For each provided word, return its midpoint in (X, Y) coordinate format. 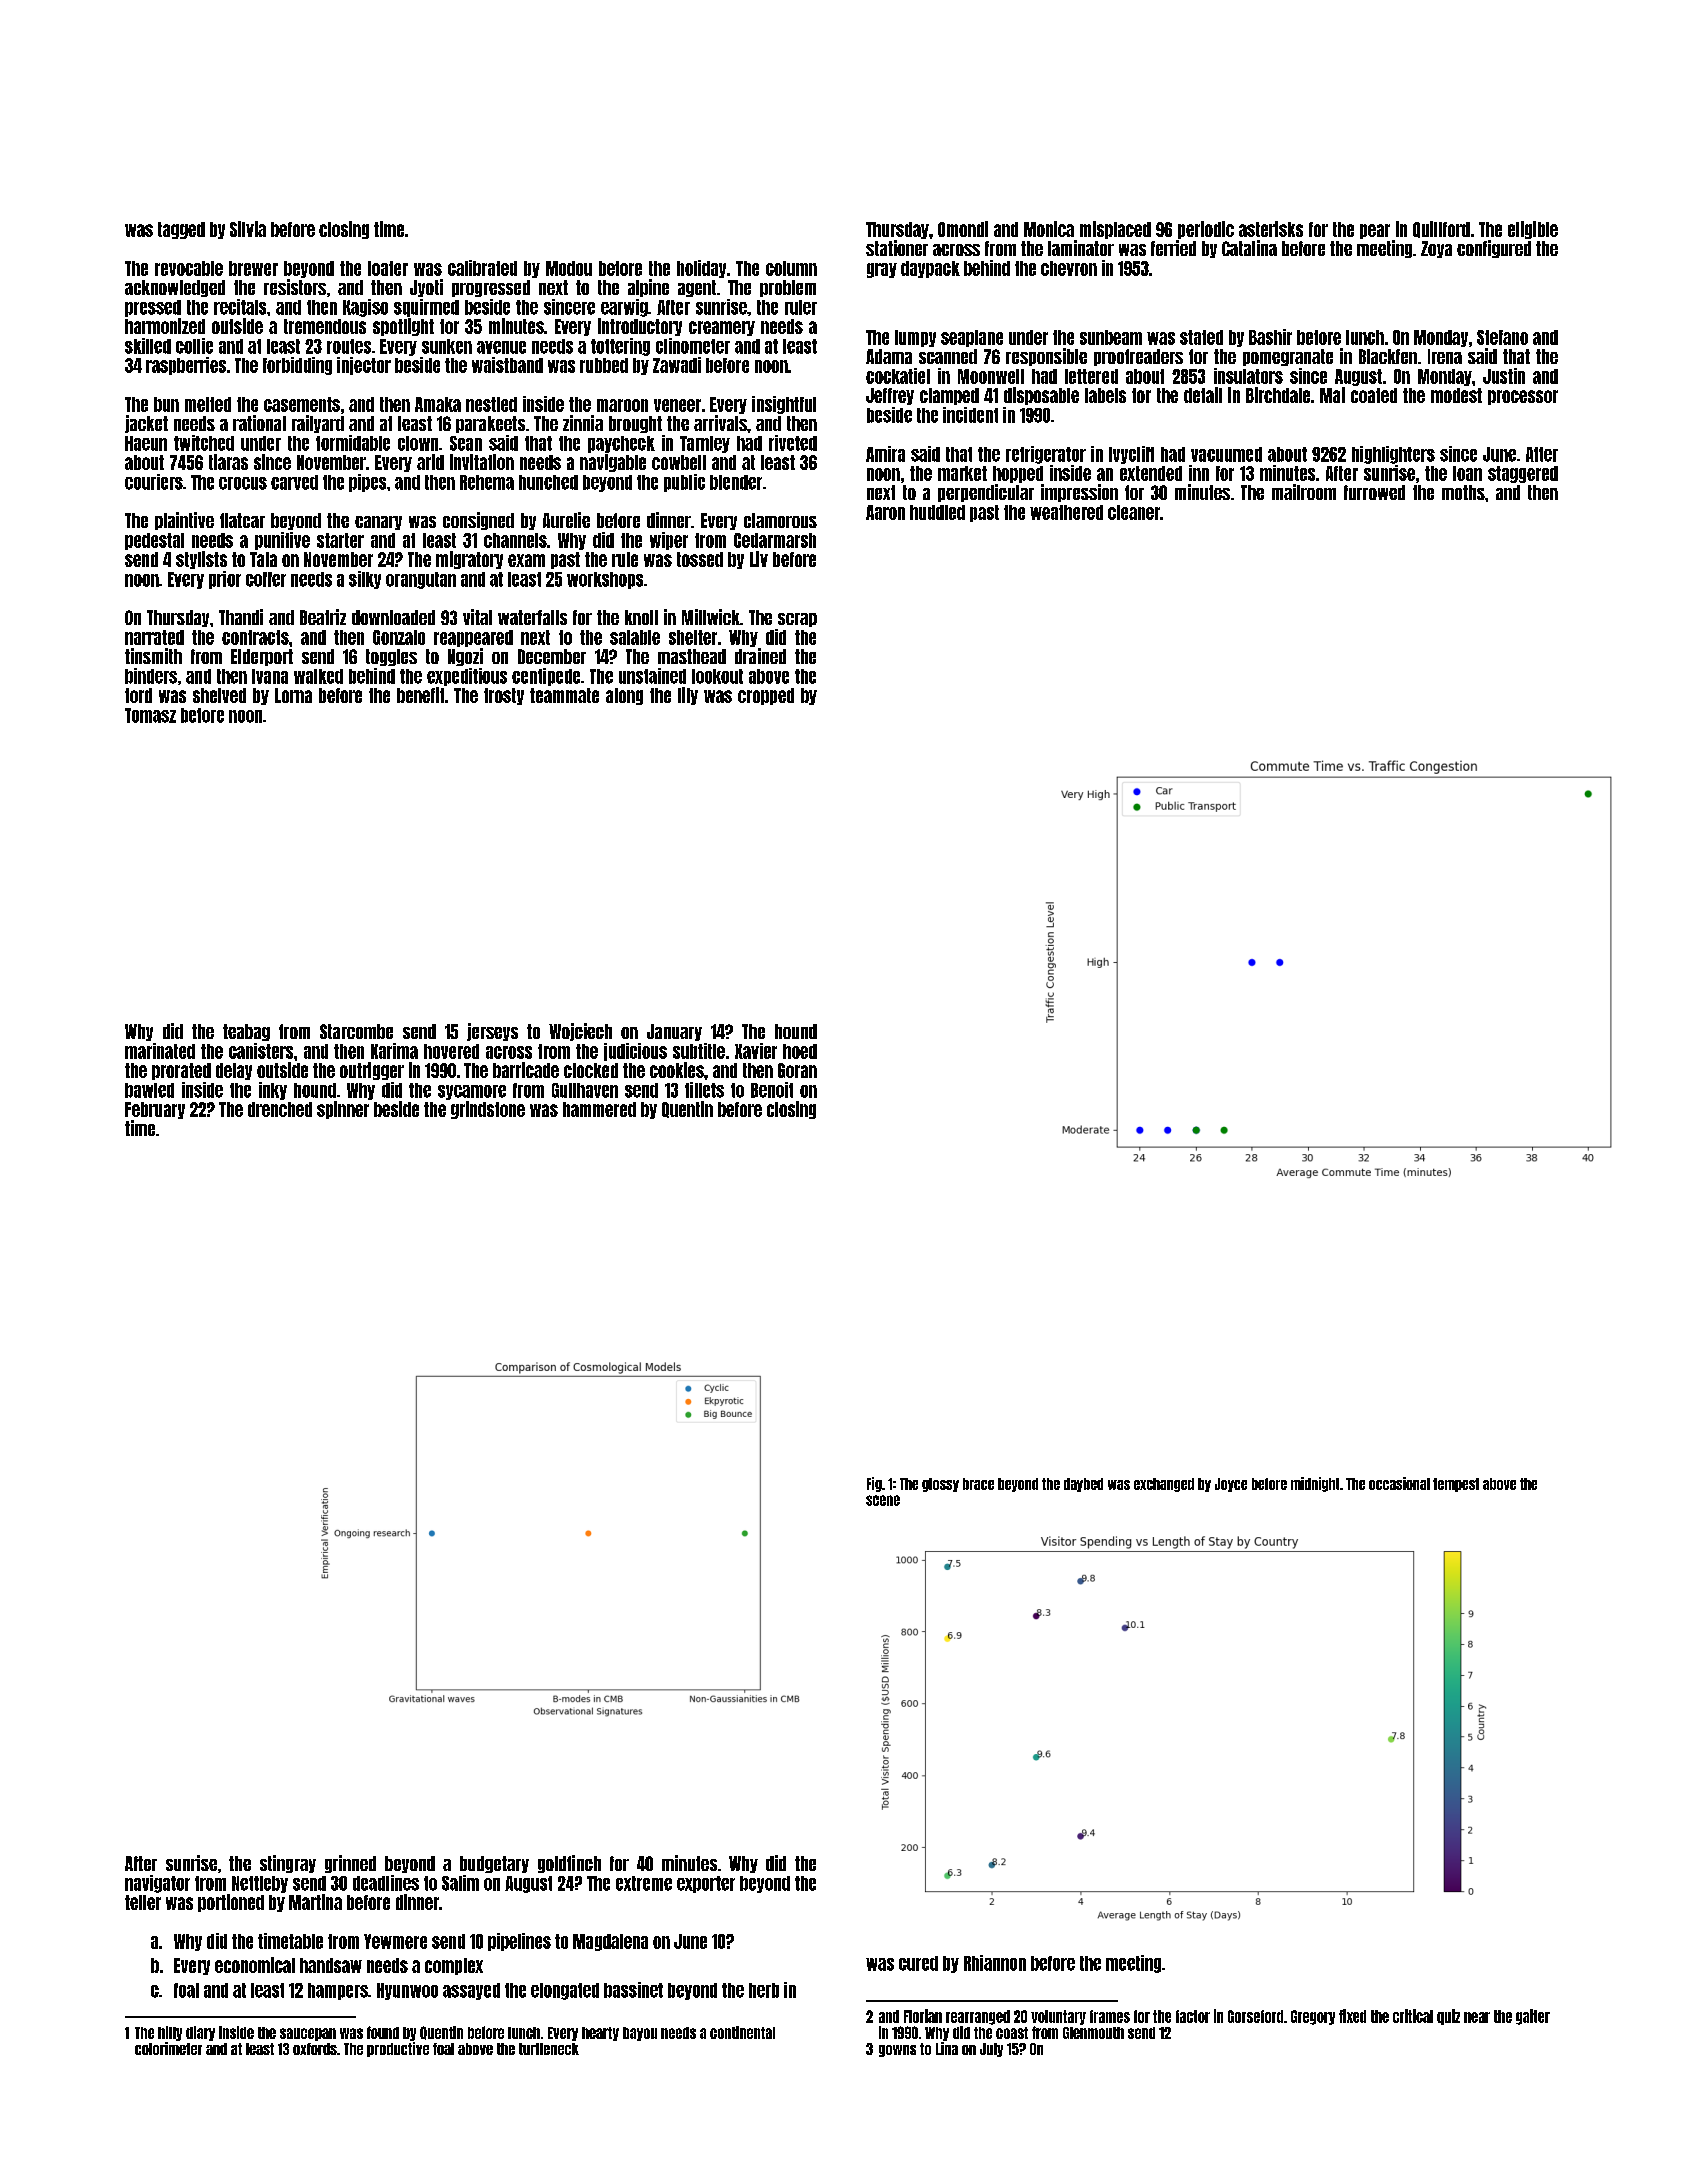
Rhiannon (995, 1963)
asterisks (1271, 229)
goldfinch (569, 1864)
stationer (897, 248)
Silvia (248, 229)
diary (200, 2033)
